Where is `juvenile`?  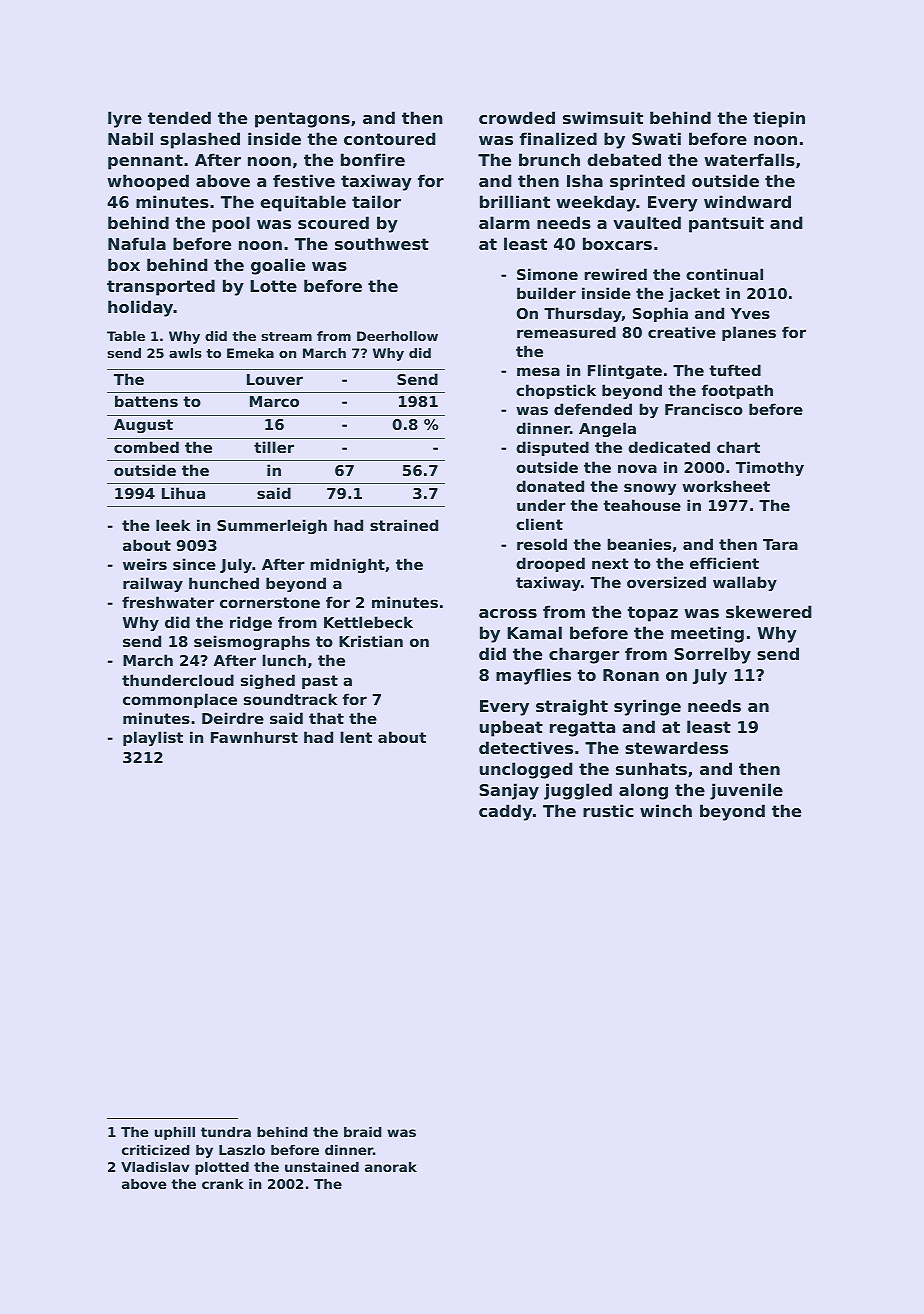
juvenile is located at coordinates (746, 791).
